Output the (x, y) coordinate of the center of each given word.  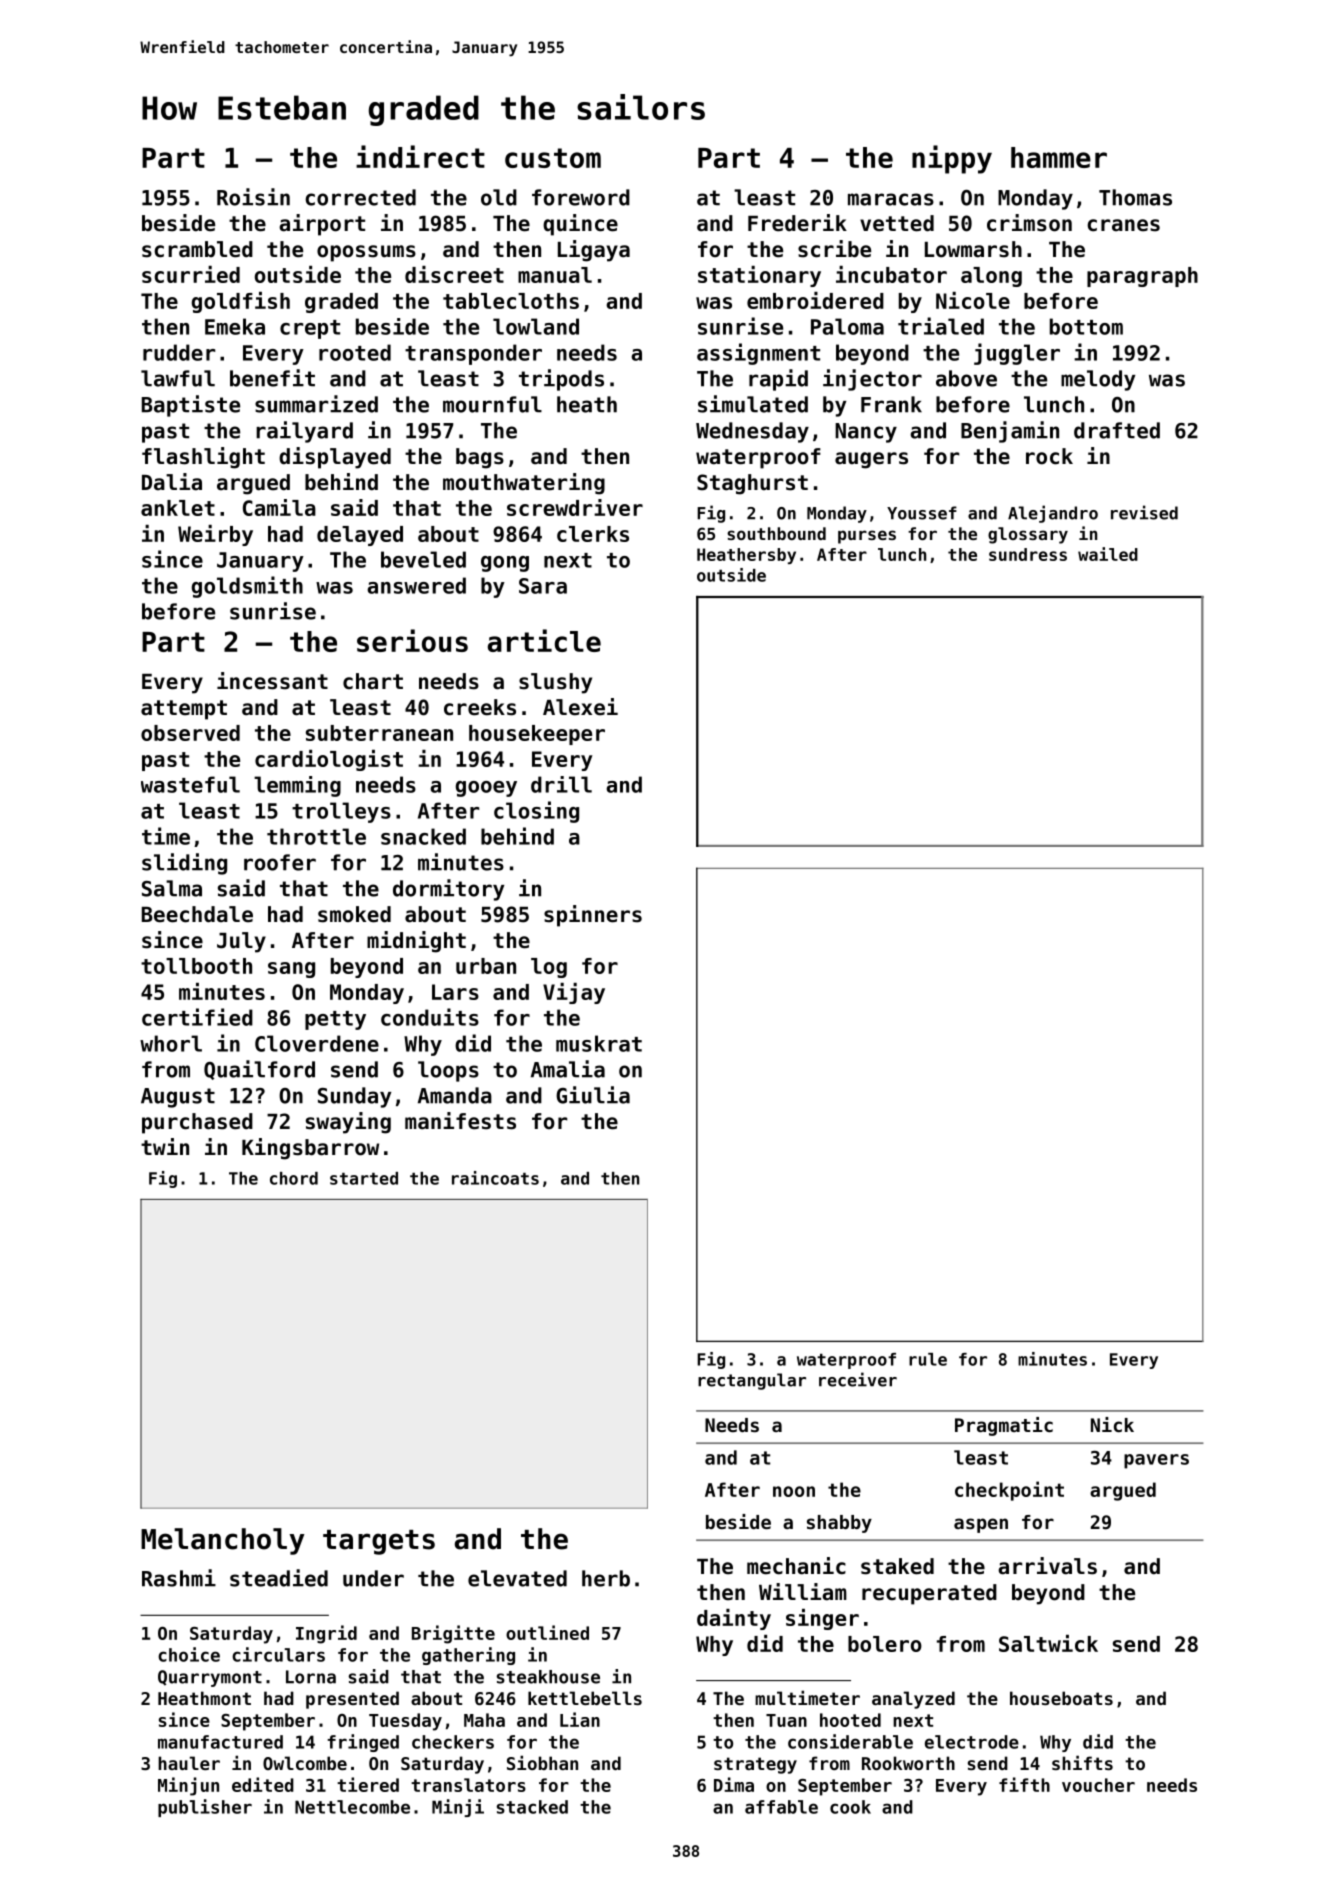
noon (794, 1491)
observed (190, 733)
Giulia (593, 1095)
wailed (1108, 554)
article (544, 640)
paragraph (1142, 277)
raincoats (495, 1178)
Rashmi (179, 1578)
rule (928, 1359)
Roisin (253, 197)
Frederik (797, 223)
